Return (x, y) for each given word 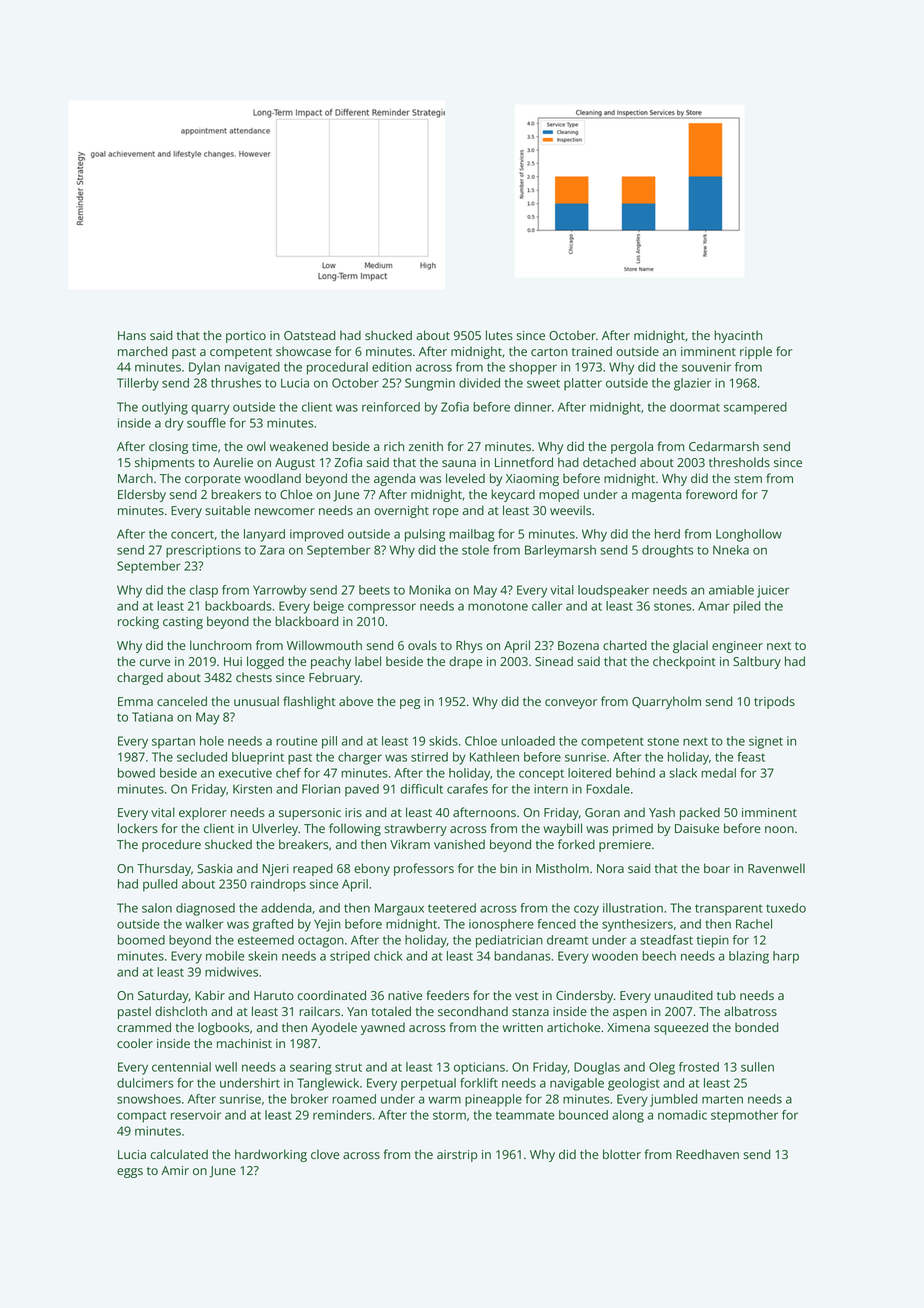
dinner (533, 407)
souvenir (706, 367)
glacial (690, 646)
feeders (447, 995)
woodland (272, 478)
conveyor (571, 704)
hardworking (271, 1155)
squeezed (681, 1028)
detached (609, 462)
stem (748, 479)
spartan (173, 743)
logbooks (223, 1028)
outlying (165, 408)
